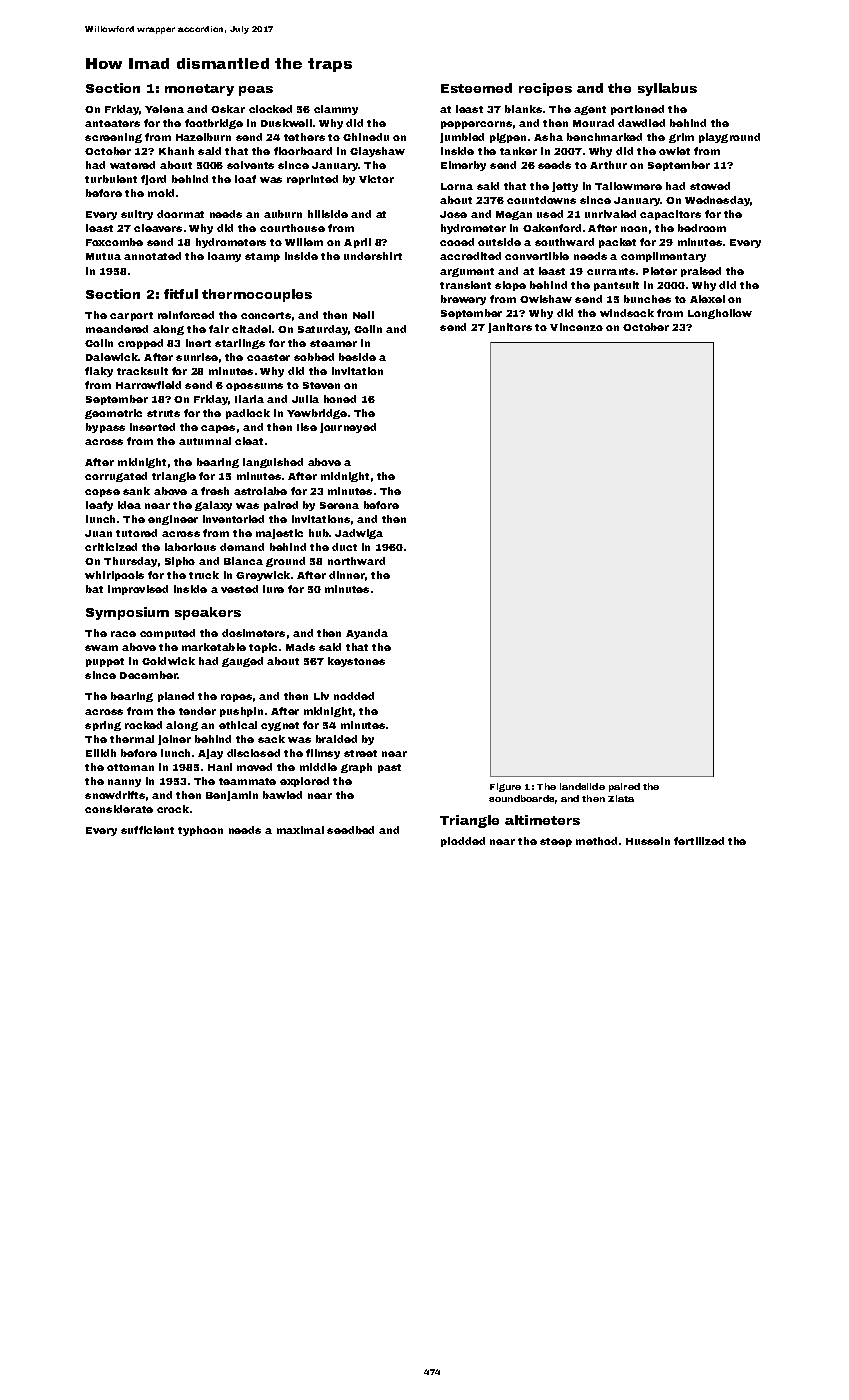  What do you see at coordinates (199, 90) in the image?
I see `monetary` at bounding box center [199, 90].
